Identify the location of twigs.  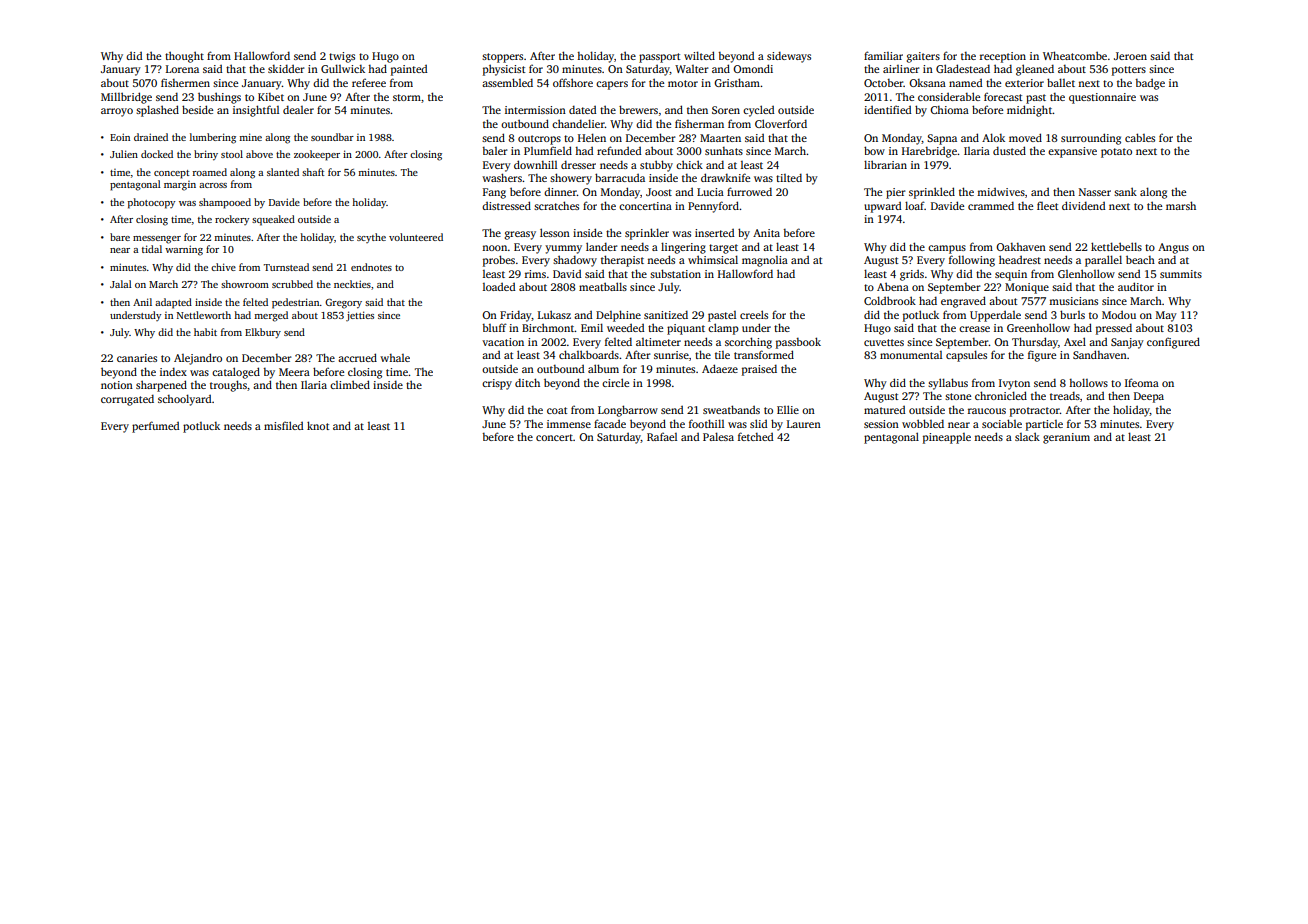
(342, 57).
